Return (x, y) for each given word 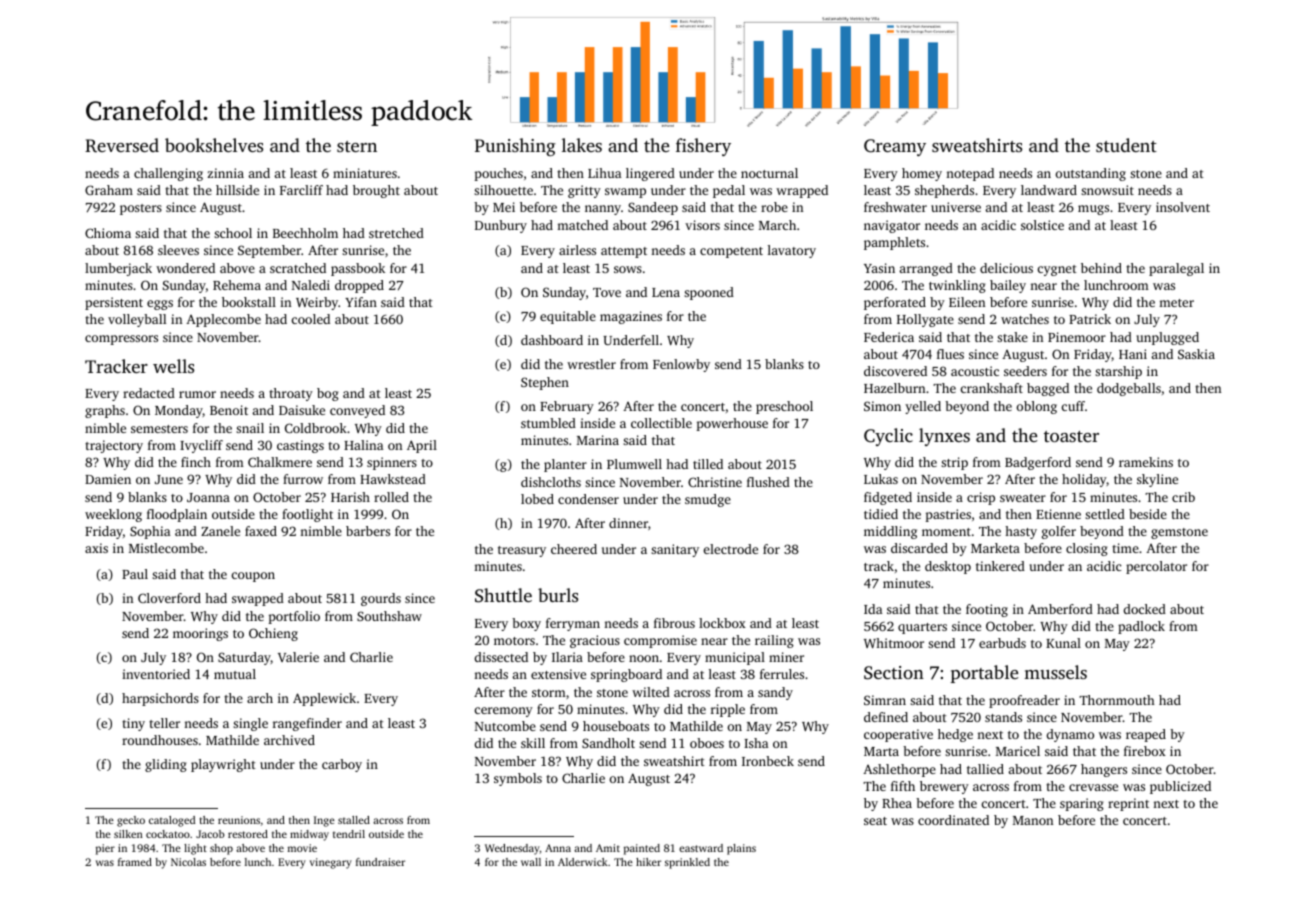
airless (577, 250)
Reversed (122, 145)
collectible (661, 423)
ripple (728, 710)
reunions (239, 820)
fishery (703, 147)
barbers (368, 531)
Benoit (229, 410)
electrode (731, 549)
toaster (1071, 436)
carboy (342, 765)
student (1126, 145)
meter (1176, 303)
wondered (185, 268)
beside (1148, 514)
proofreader (1024, 701)
